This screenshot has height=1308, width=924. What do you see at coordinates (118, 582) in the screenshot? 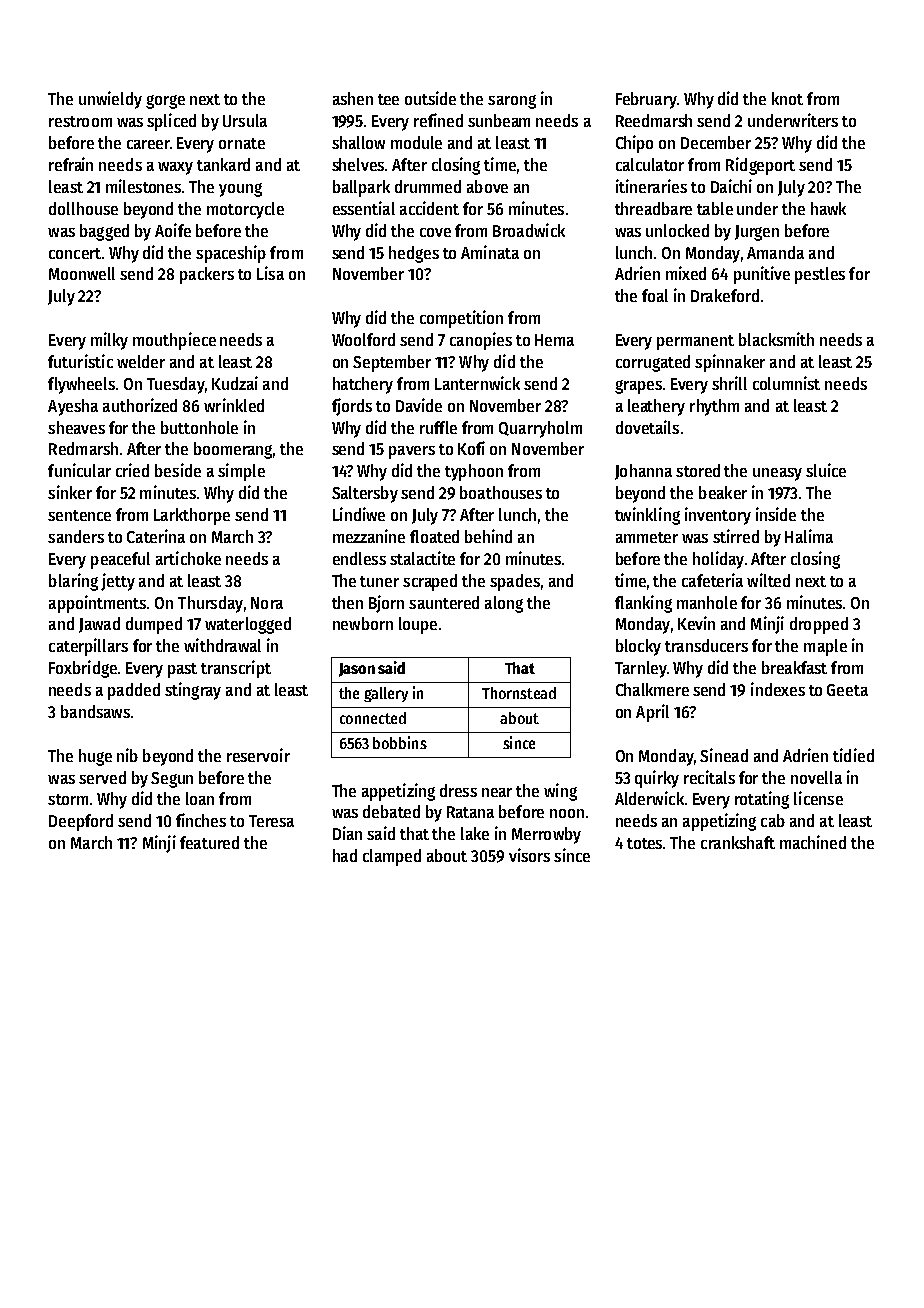
I see `jetty` at bounding box center [118, 582].
